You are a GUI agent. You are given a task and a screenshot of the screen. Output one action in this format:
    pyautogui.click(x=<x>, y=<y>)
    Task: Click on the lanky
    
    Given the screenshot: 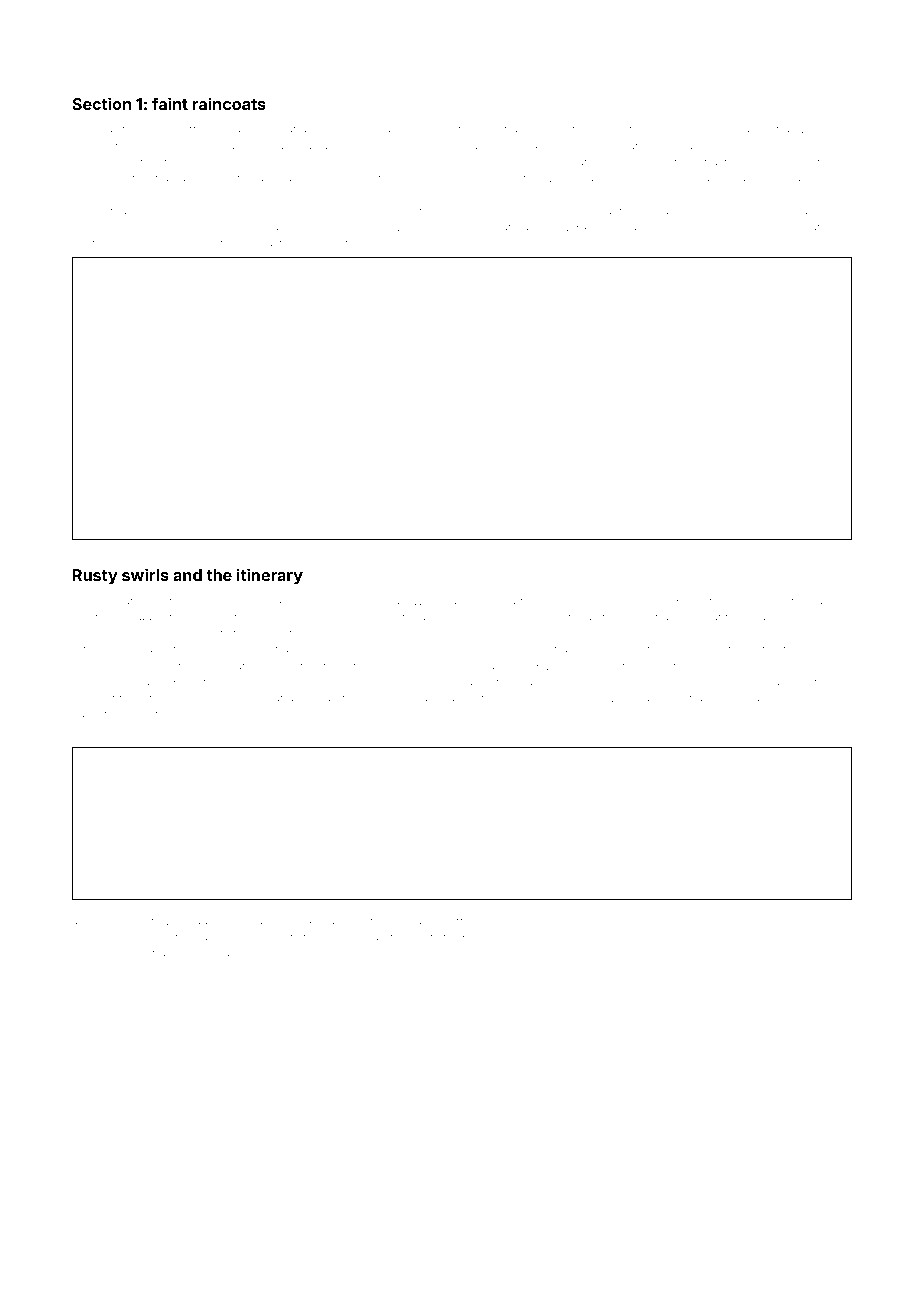 What is the action you would take?
    pyautogui.click(x=818, y=618)
